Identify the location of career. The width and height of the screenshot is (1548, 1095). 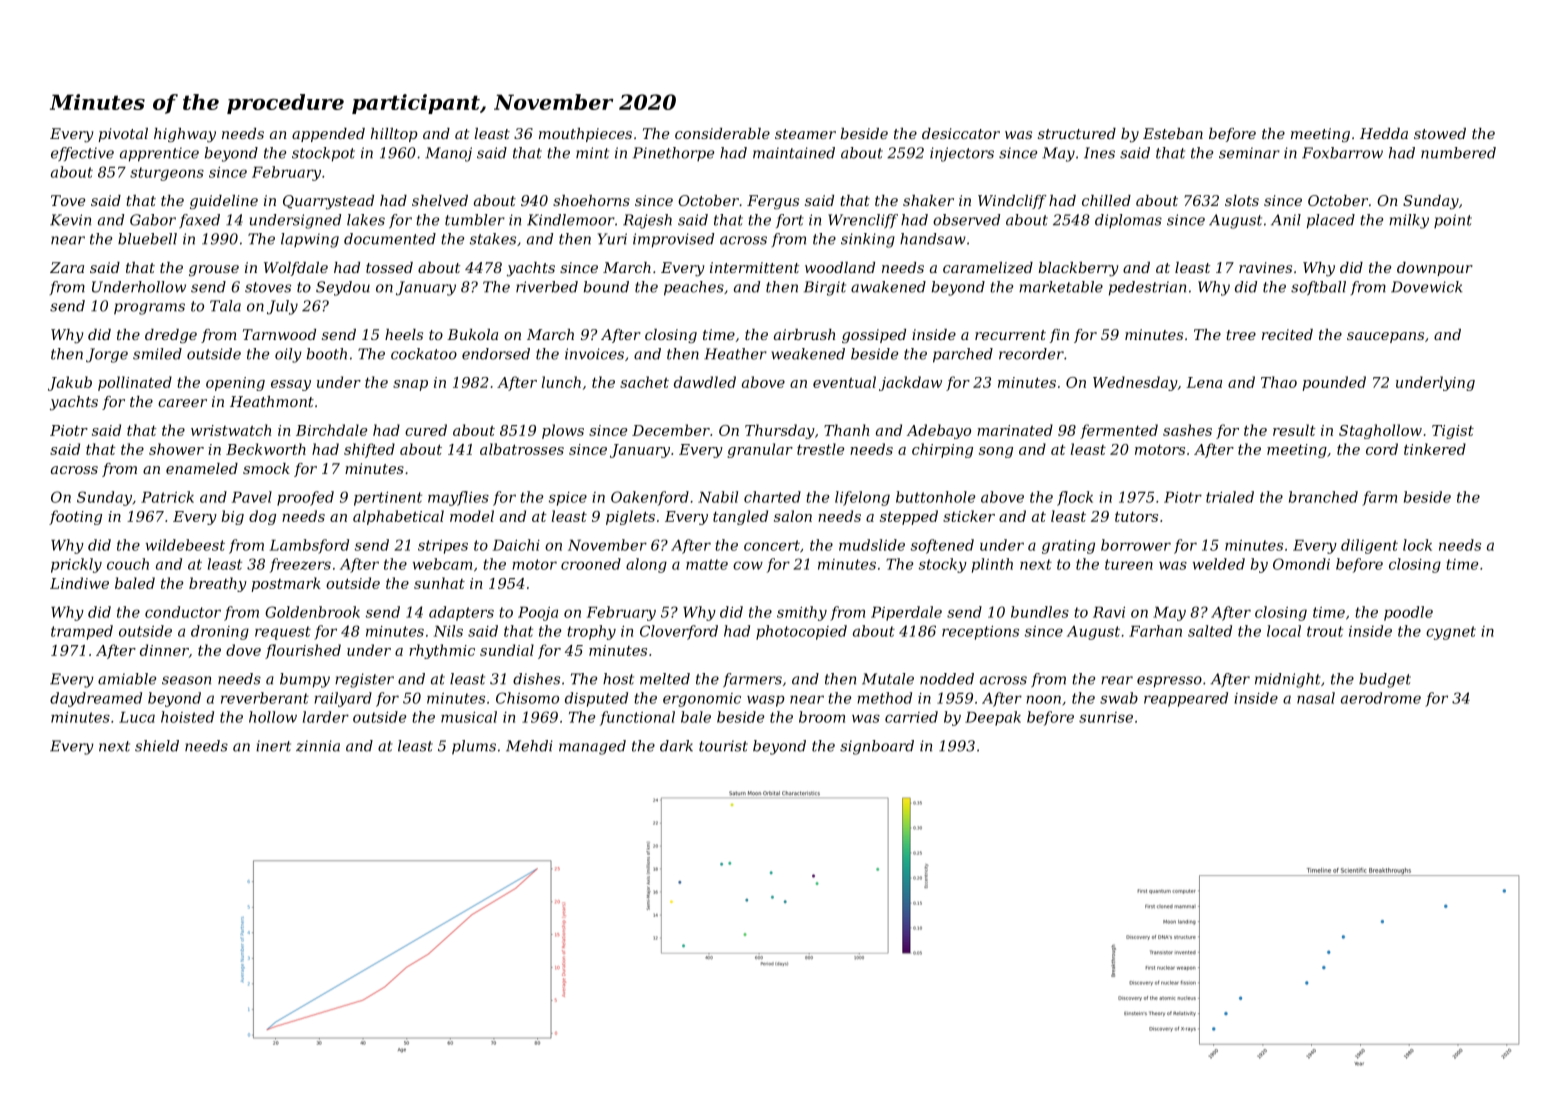
(182, 403).
